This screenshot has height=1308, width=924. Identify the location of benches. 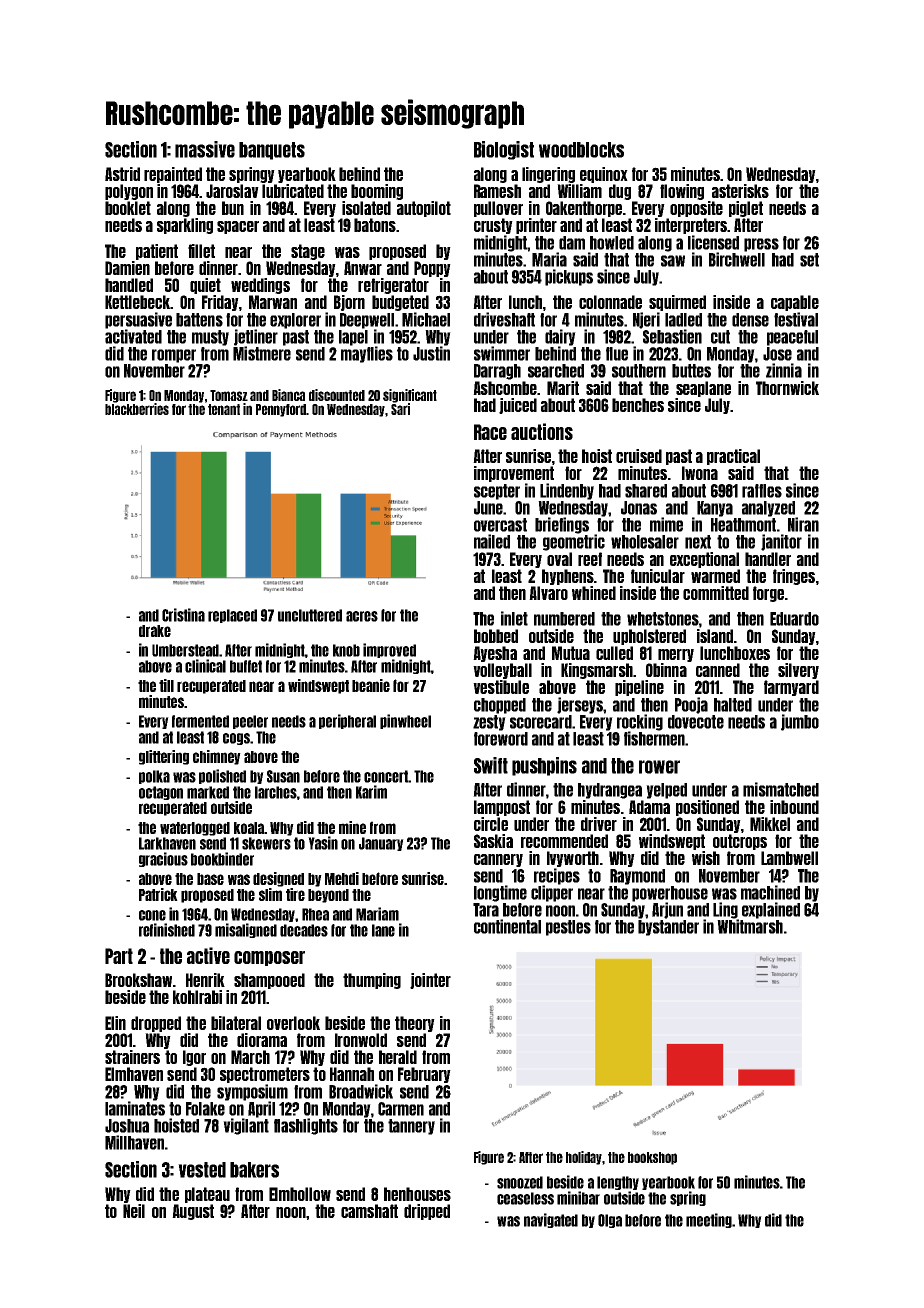
(638, 405).
